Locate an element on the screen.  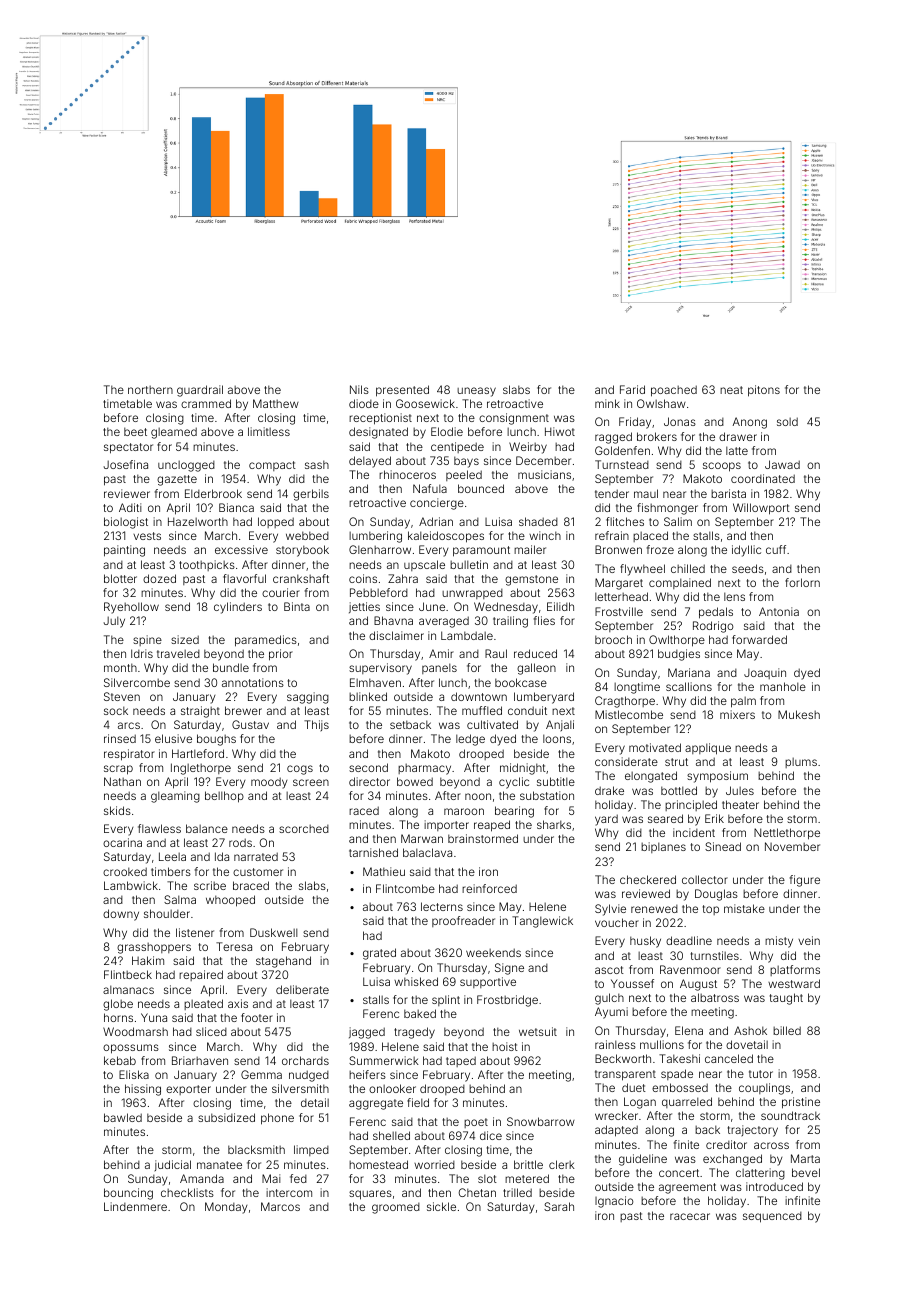
Antonia is located at coordinates (779, 611).
